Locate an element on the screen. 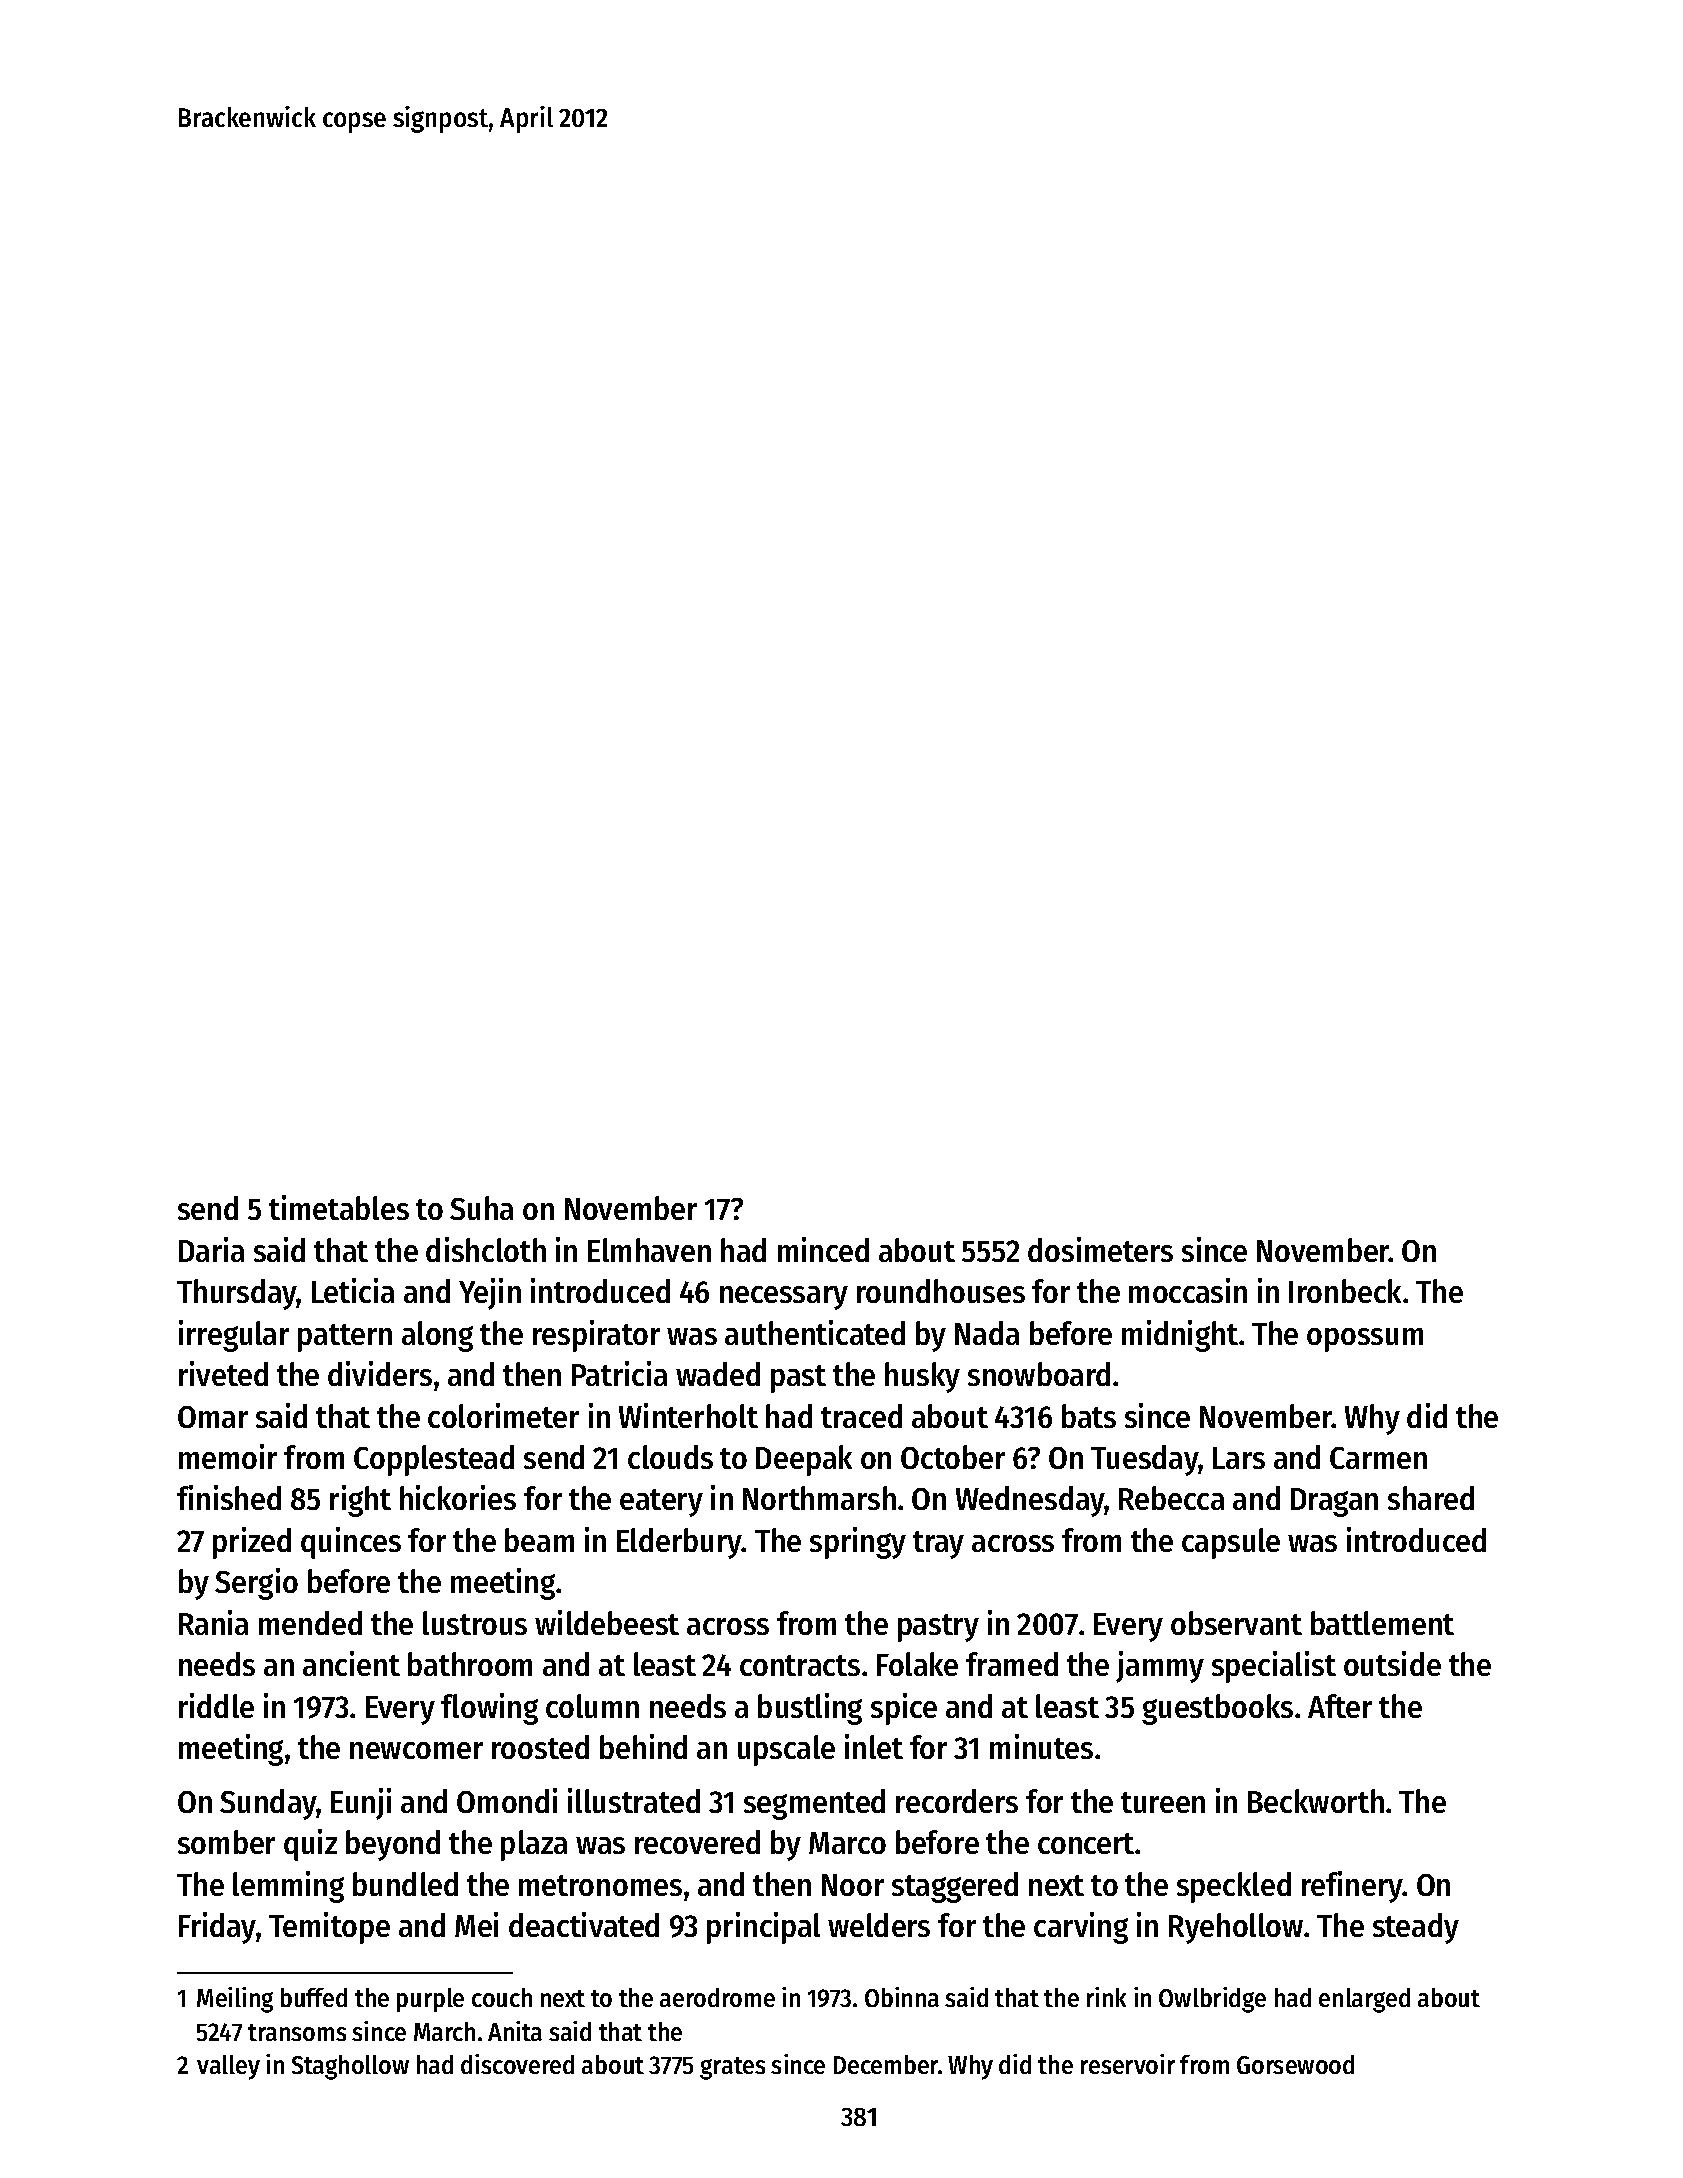  outside is located at coordinates (1392, 1663).
